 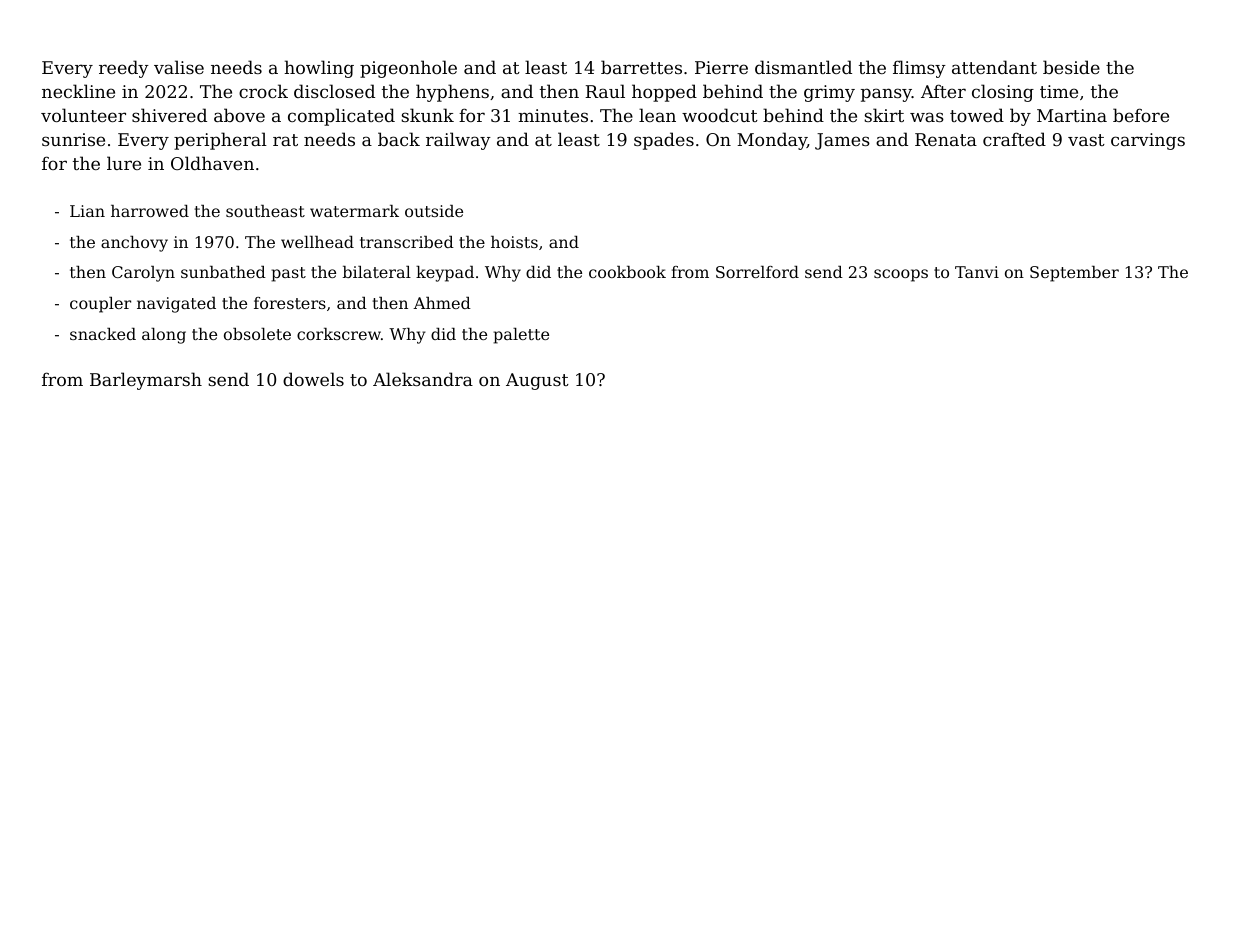 I want to click on Carolyn, so click(x=143, y=274).
